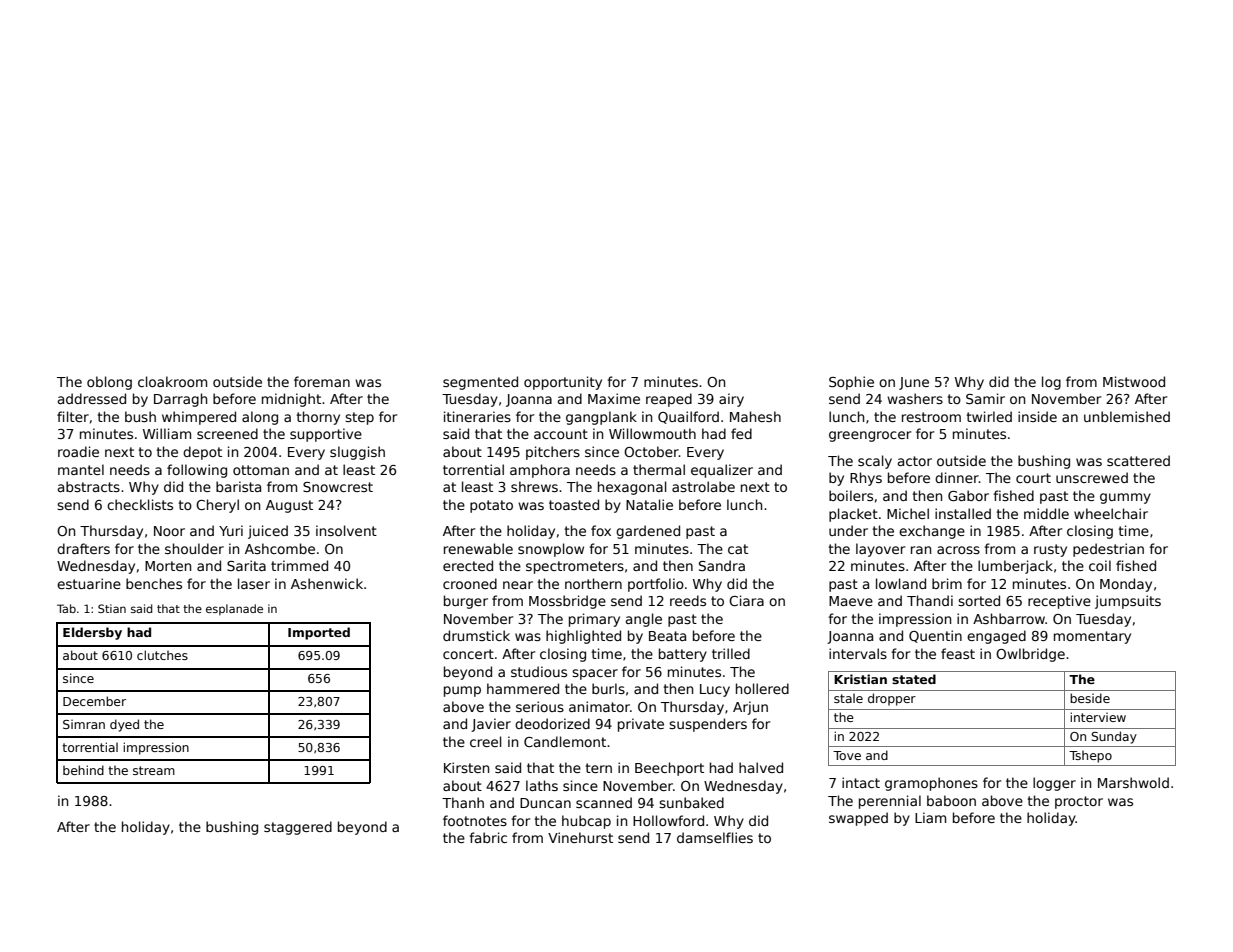  I want to click on filter, so click(73, 416).
